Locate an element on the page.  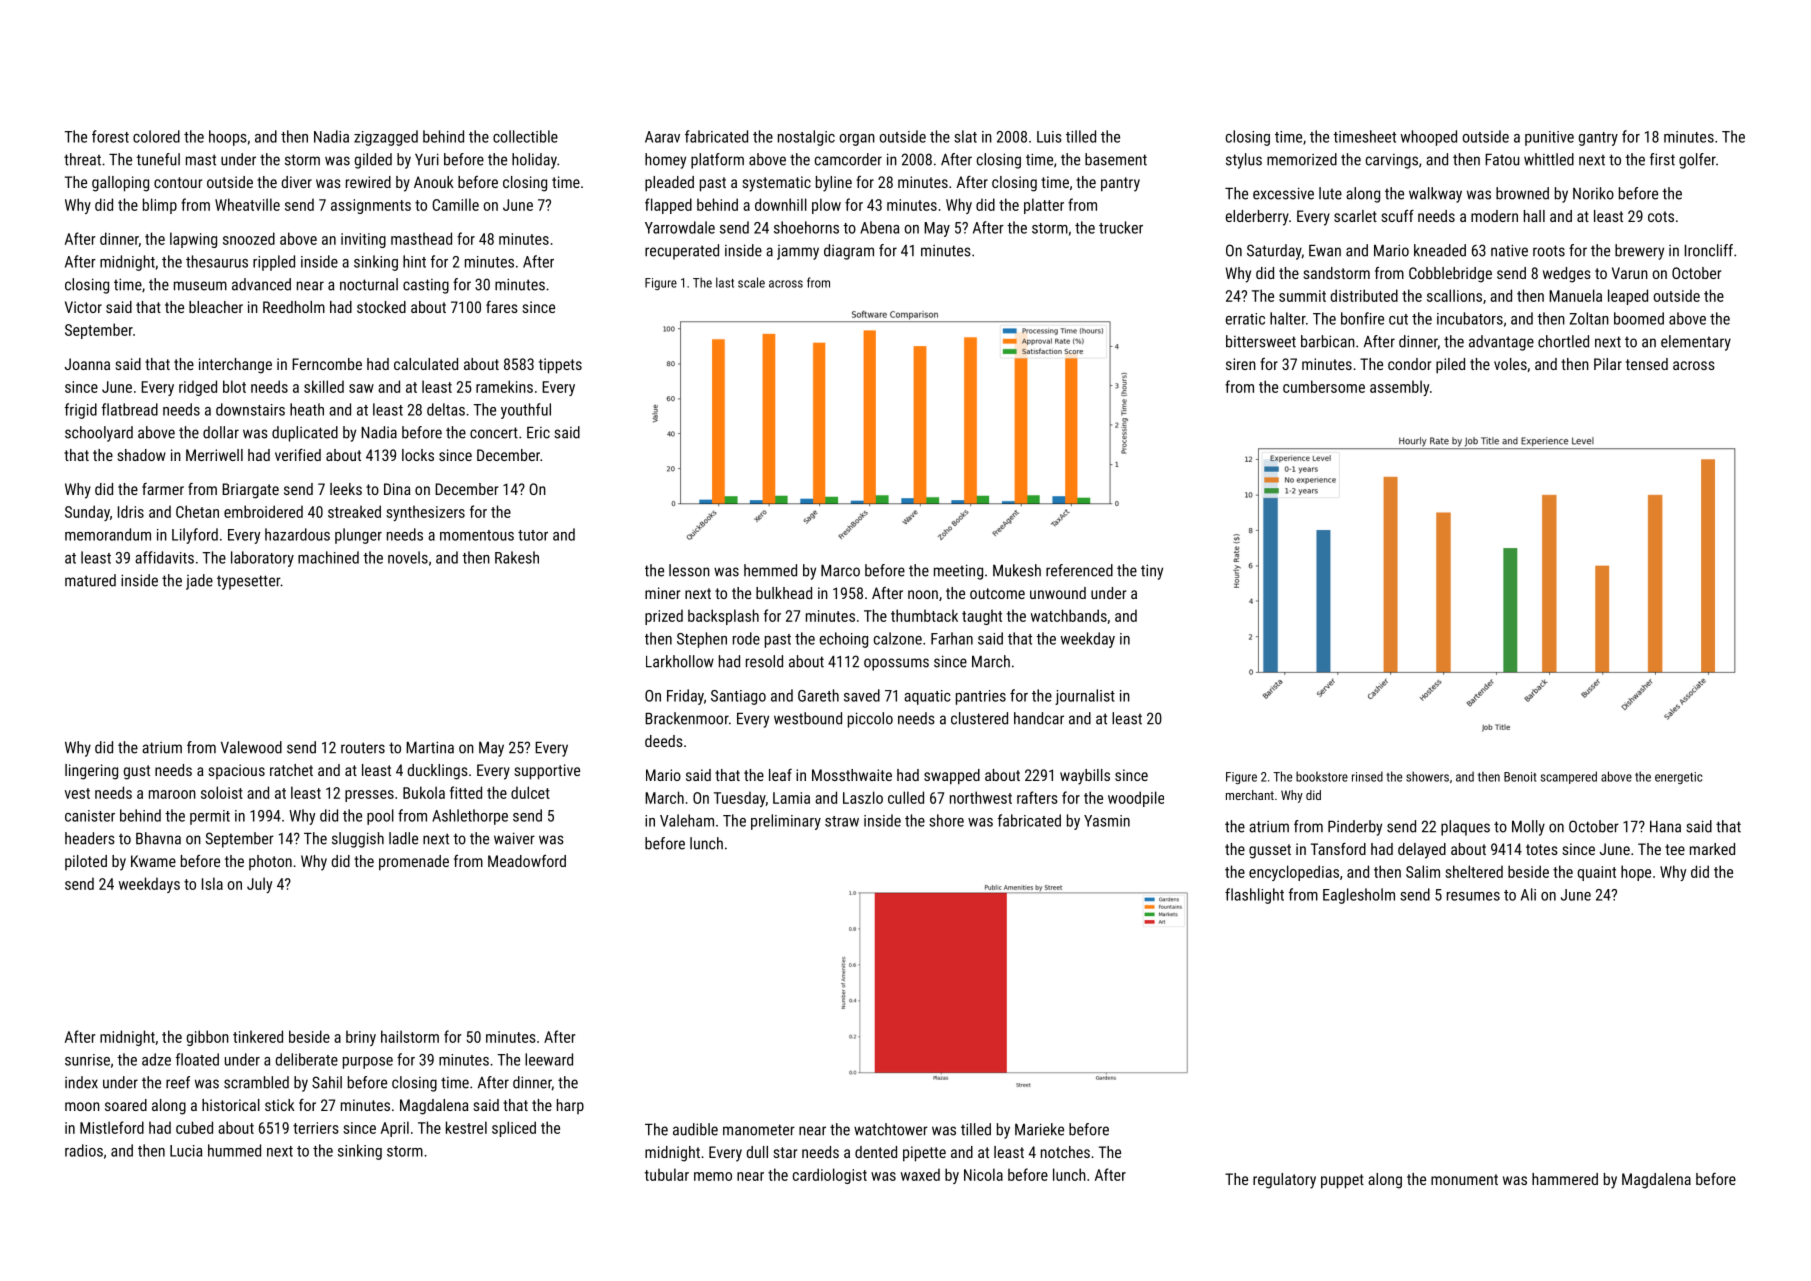
Aarav is located at coordinates (662, 137).
